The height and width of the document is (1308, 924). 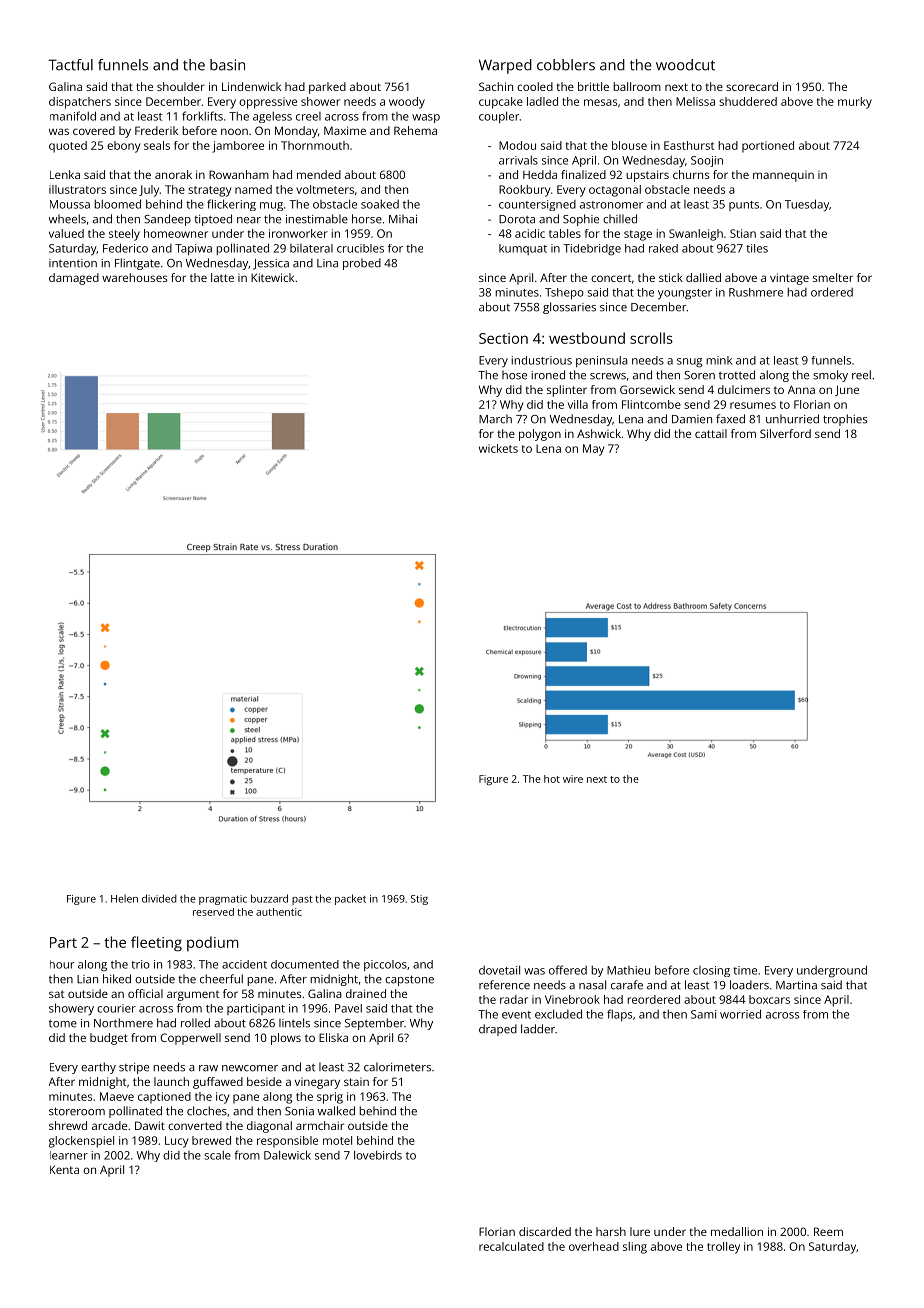 What do you see at coordinates (181, 86) in the document?
I see `shoulder` at bounding box center [181, 86].
